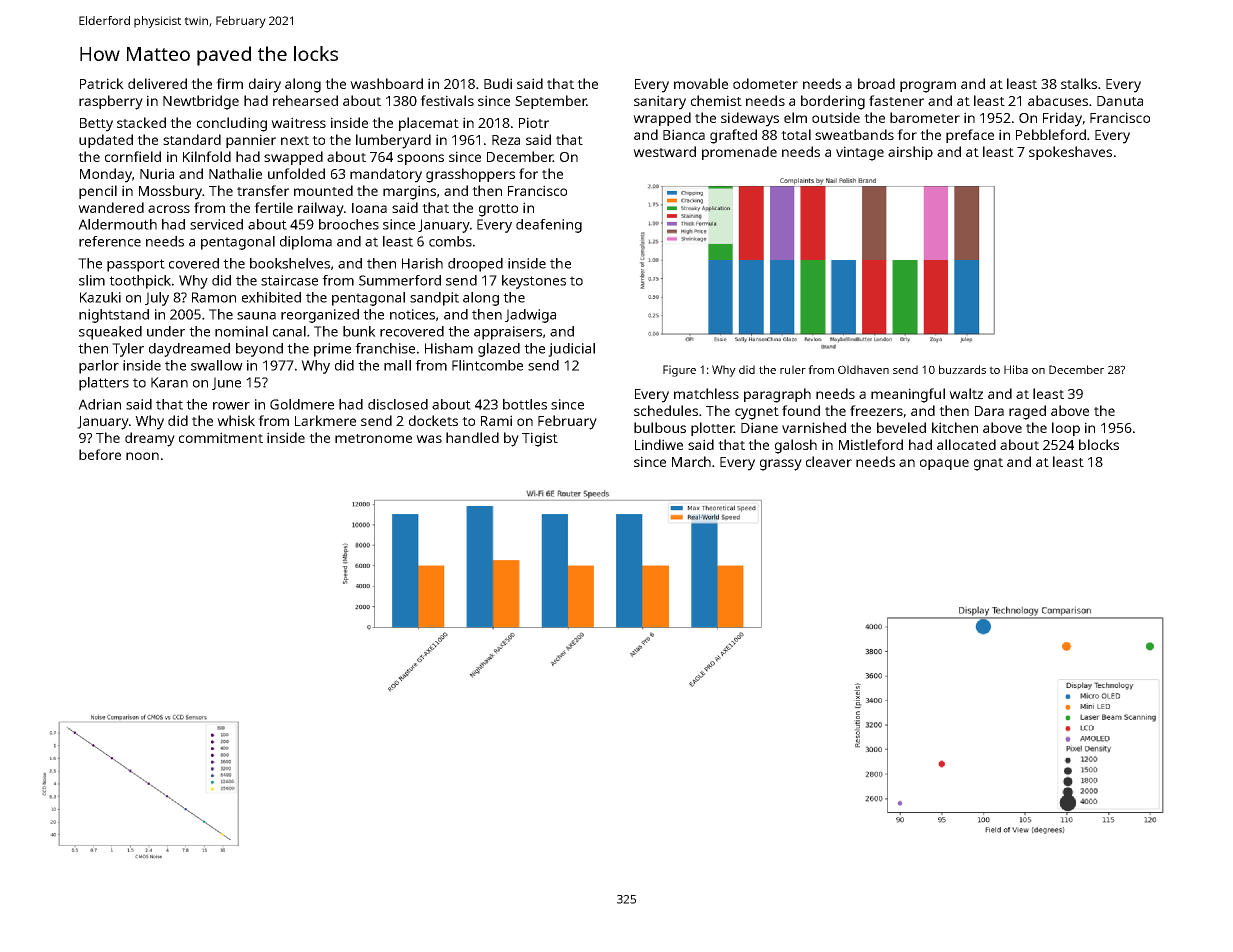 The height and width of the document is (952, 1233). Describe the element at coordinates (498, 210) in the document. I see `grotto` at that location.
